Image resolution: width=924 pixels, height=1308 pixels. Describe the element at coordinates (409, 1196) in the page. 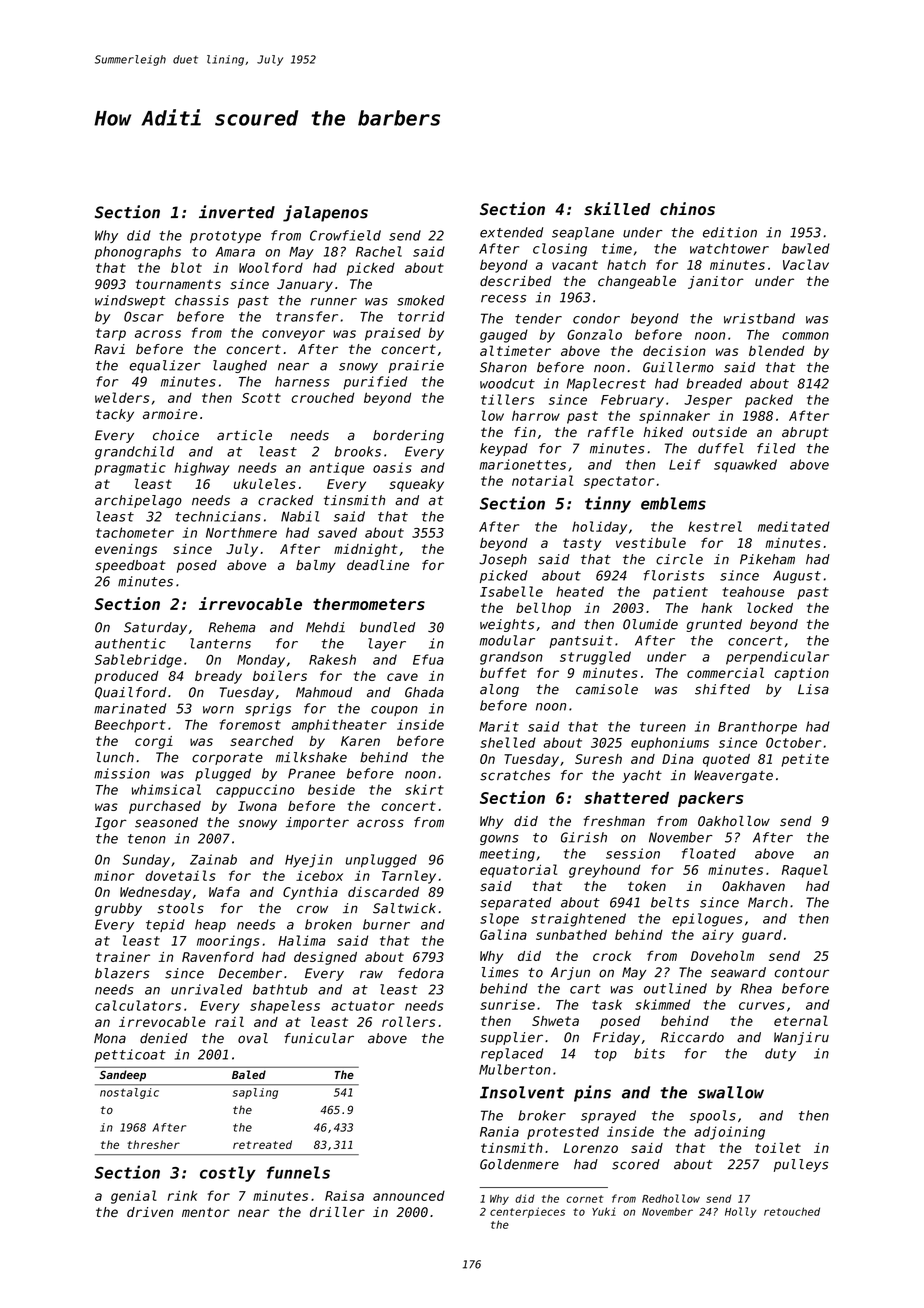

I see `announced` at that location.
